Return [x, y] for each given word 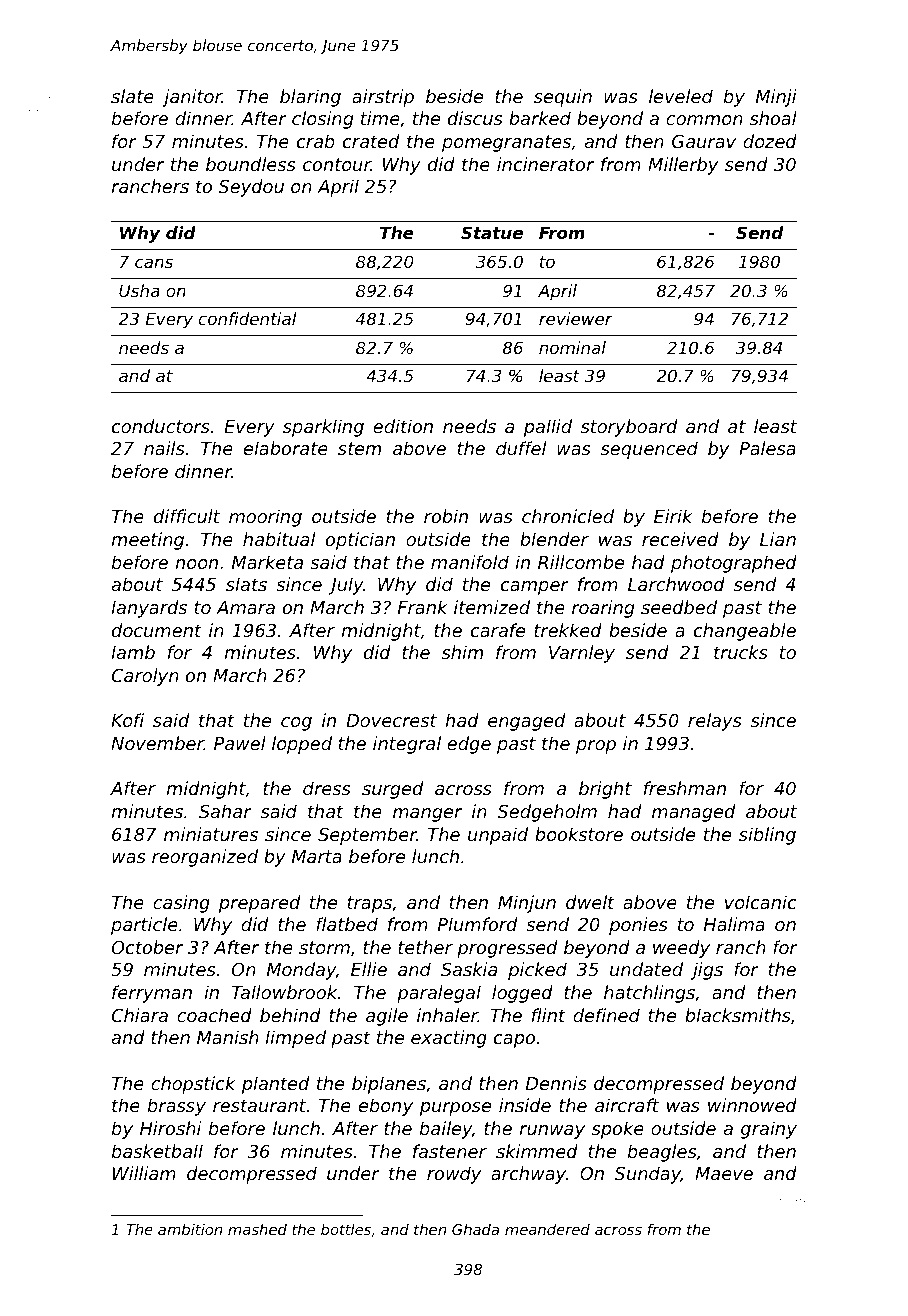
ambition [190, 1229]
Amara [245, 607]
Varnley [582, 654]
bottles [346, 1229]
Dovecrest [391, 720]
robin [446, 516]
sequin [563, 98]
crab [316, 141]
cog [296, 724]
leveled [681, 96]
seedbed [679, 607]
